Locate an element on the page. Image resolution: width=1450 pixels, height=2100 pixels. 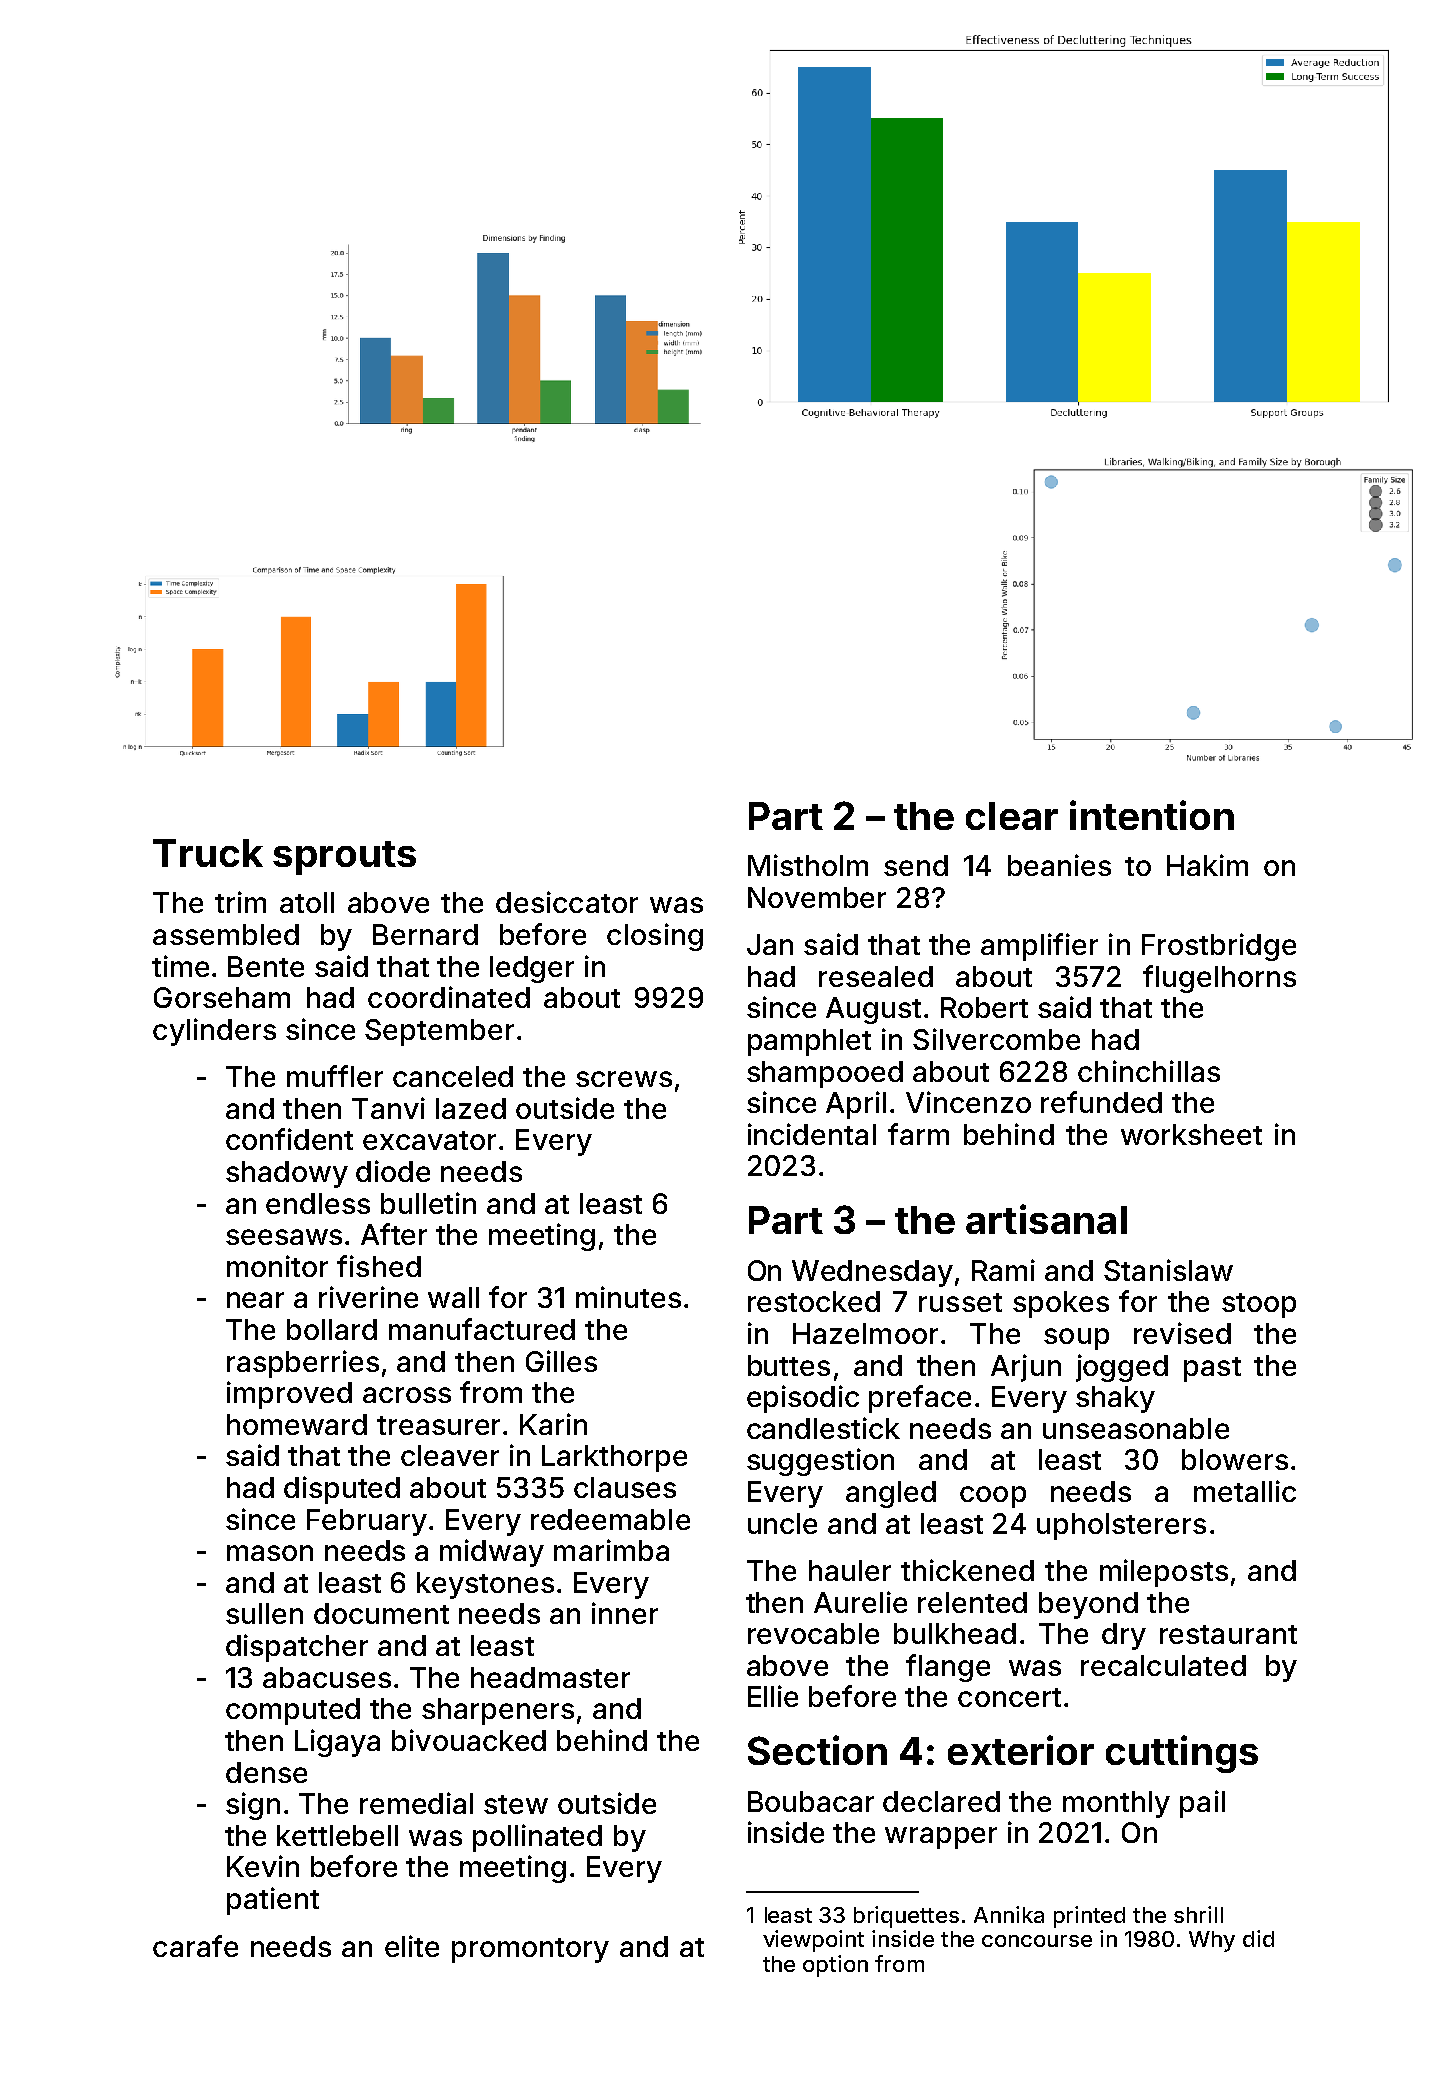
worksheet is located at coordinates (1191, 1134).
